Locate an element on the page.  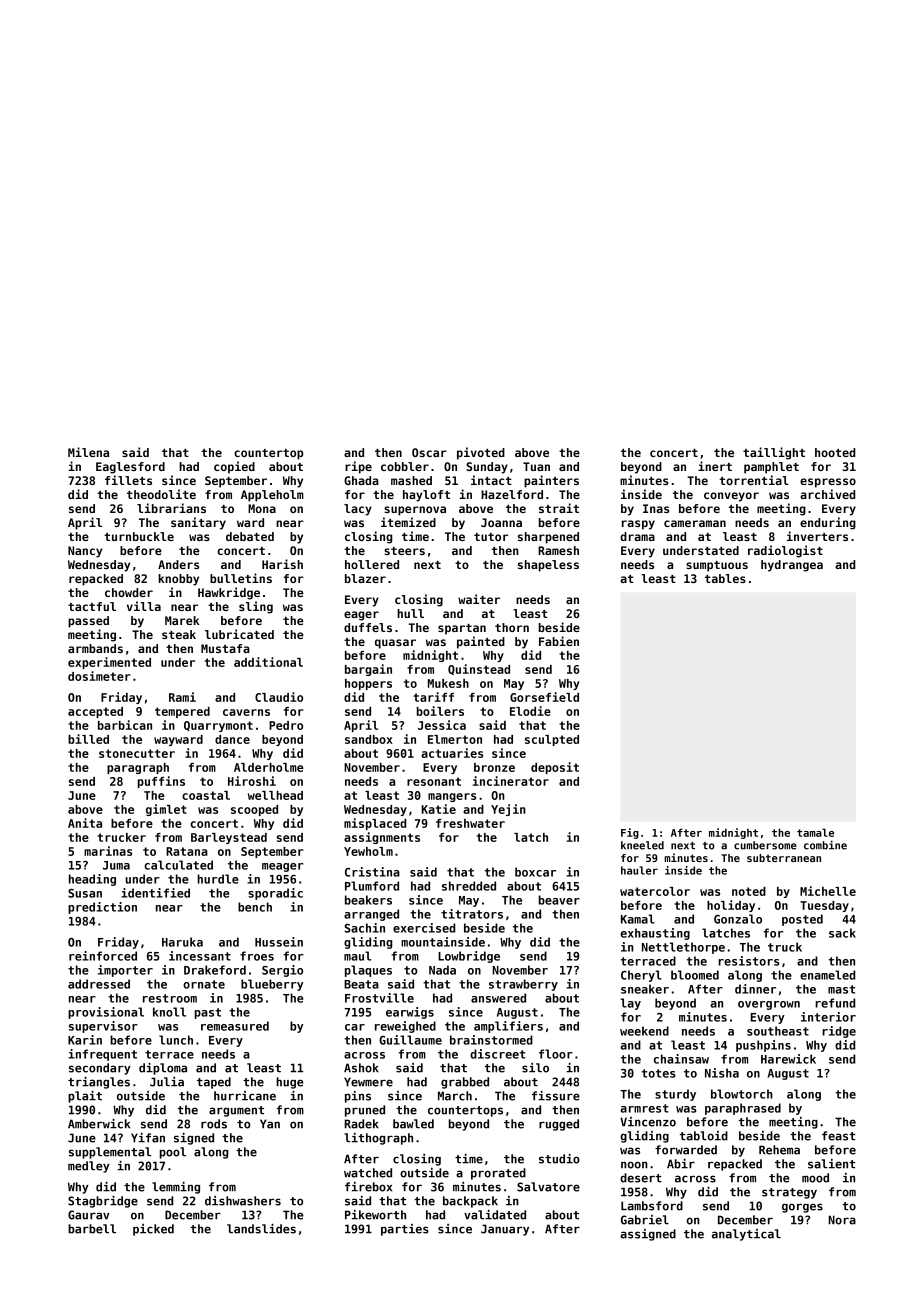
Appleholm is located at coordinates (272, 496).
